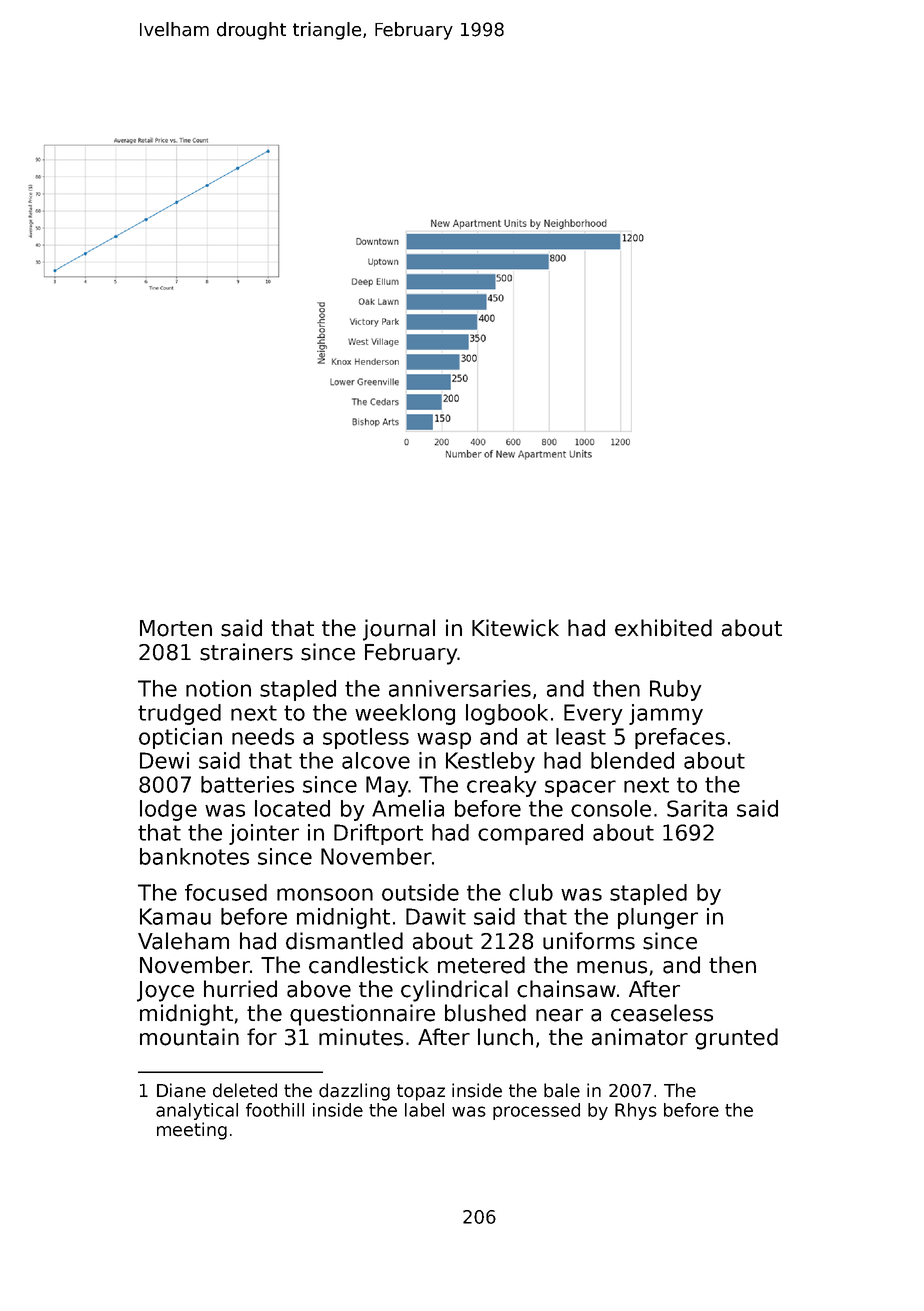  I want to click on menus, so click(612, 967).
